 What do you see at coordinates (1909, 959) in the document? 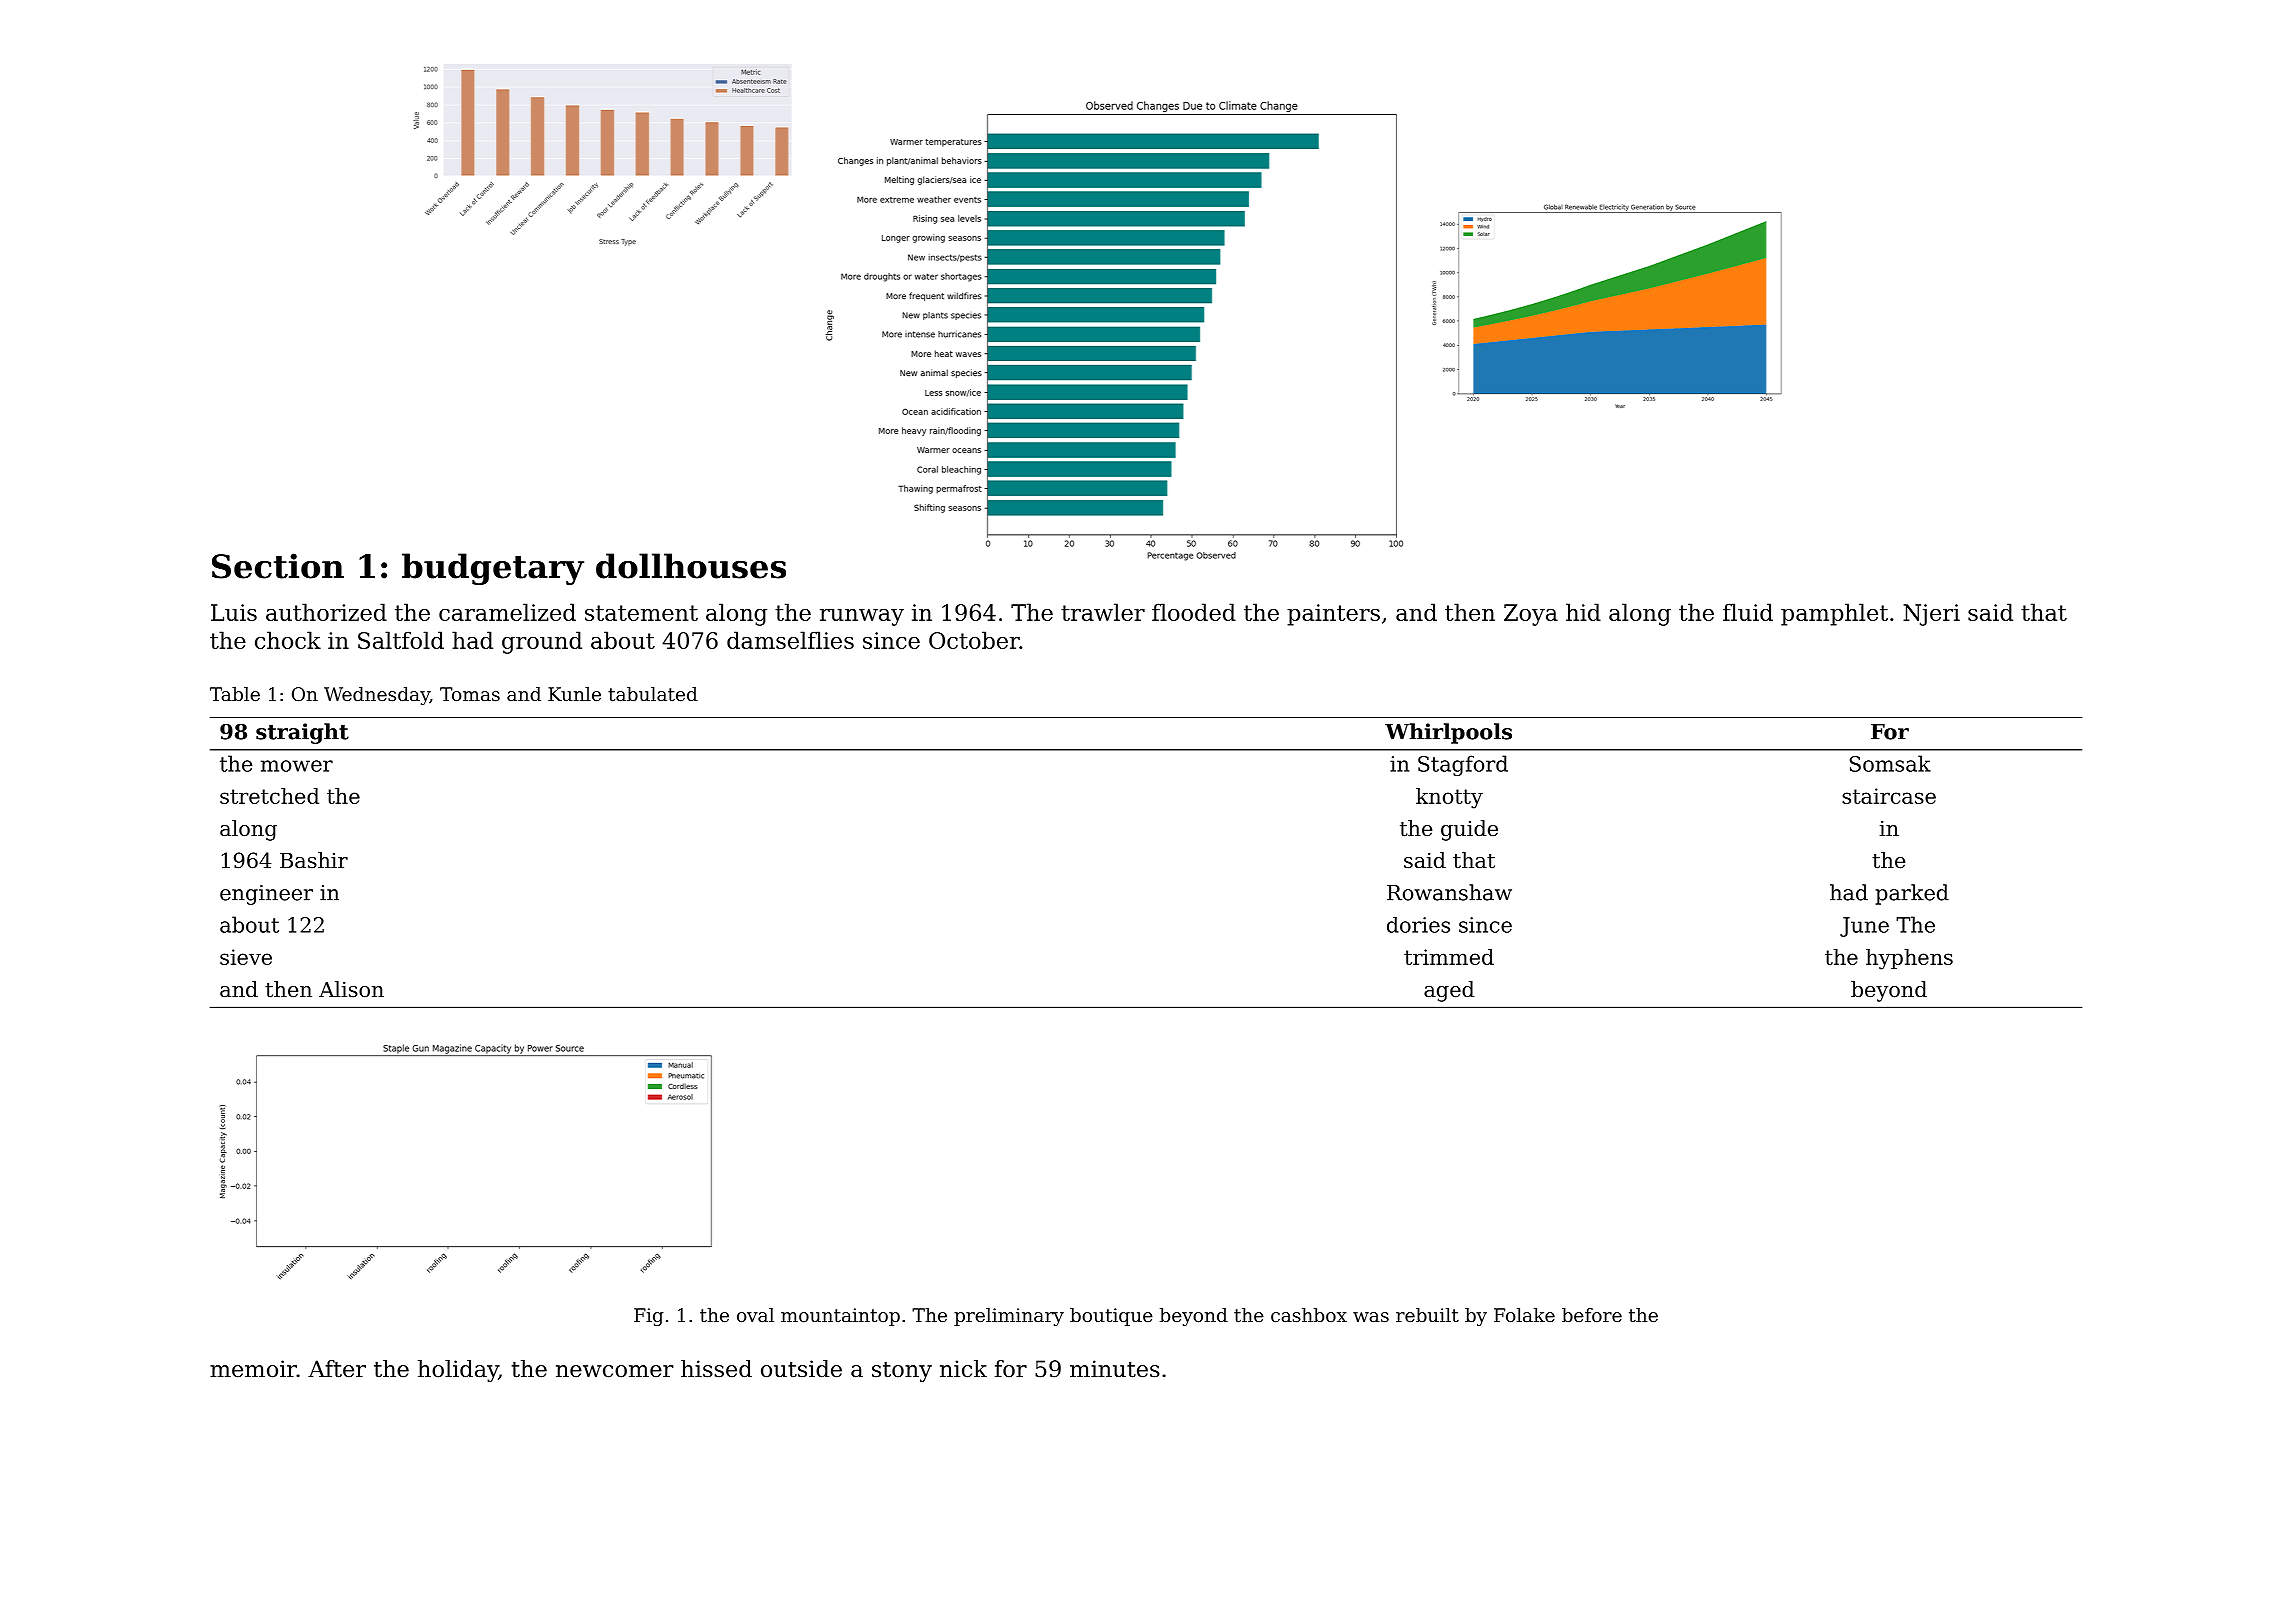
I see `hyphens` at bounding box center [1909, 959].
